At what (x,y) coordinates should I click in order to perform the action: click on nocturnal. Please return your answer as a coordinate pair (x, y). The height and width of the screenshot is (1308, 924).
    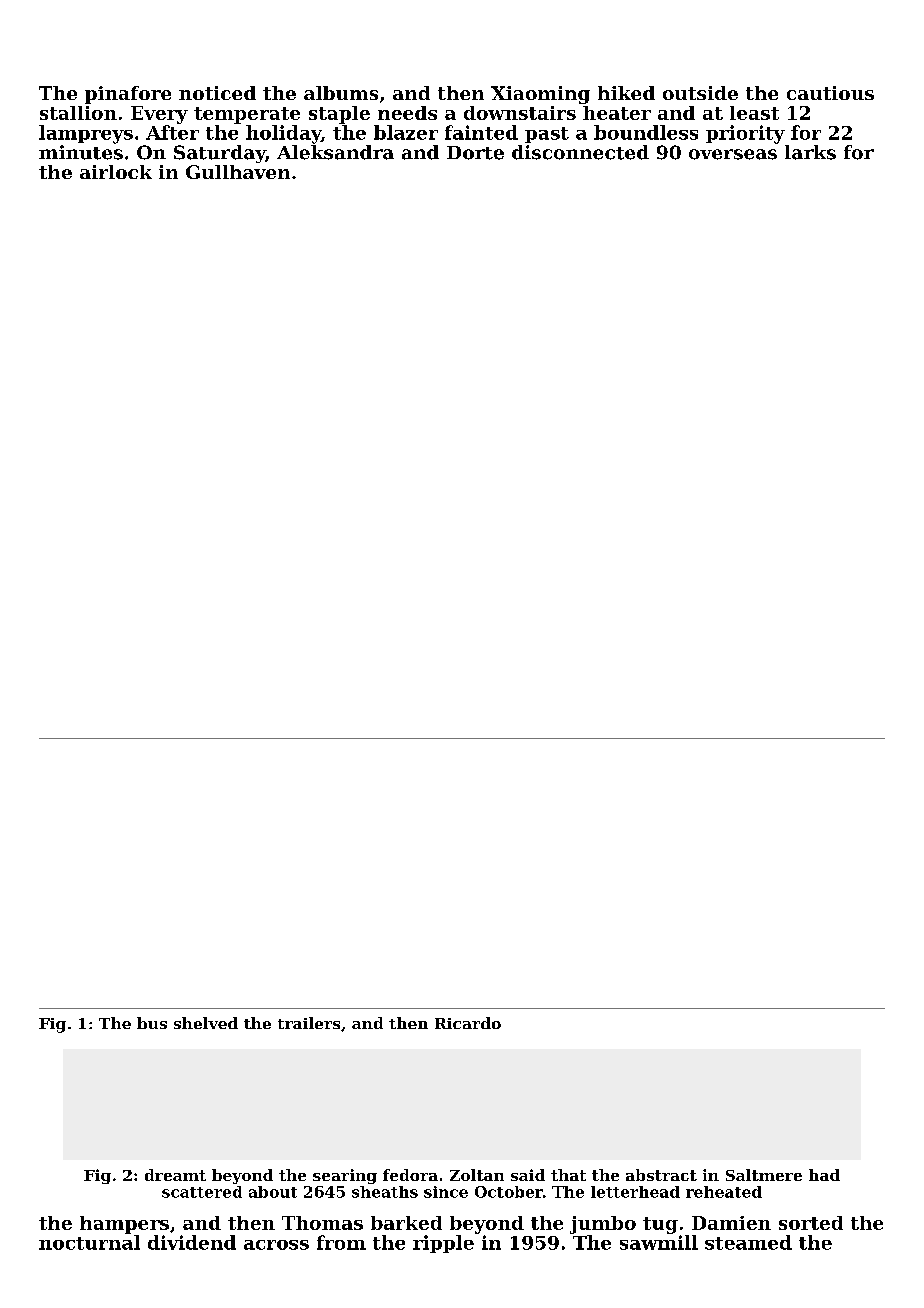
    Looking at the image, I should click on (89, 1242).
